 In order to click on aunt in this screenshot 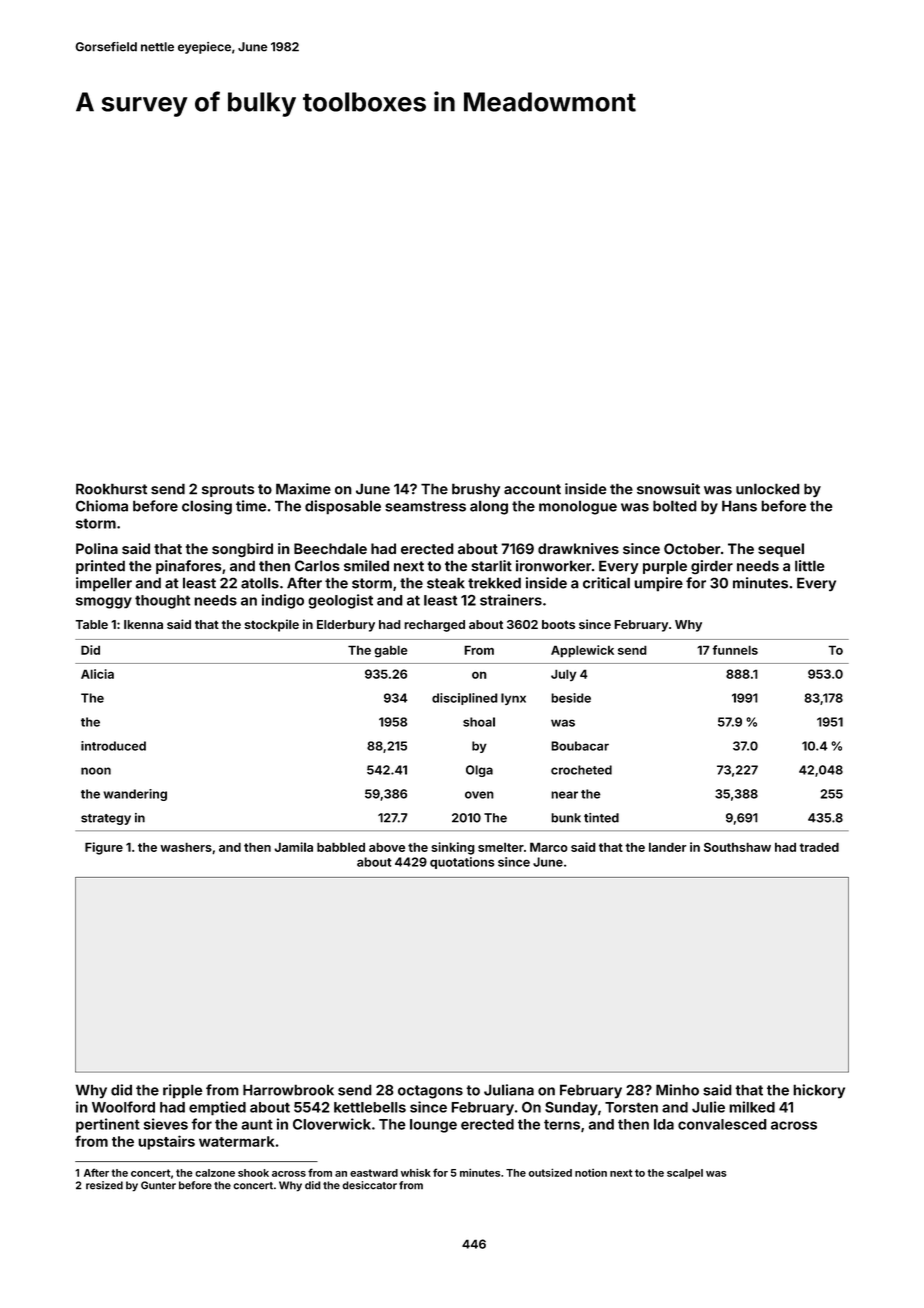, I will do `click(257, 1124)`.
